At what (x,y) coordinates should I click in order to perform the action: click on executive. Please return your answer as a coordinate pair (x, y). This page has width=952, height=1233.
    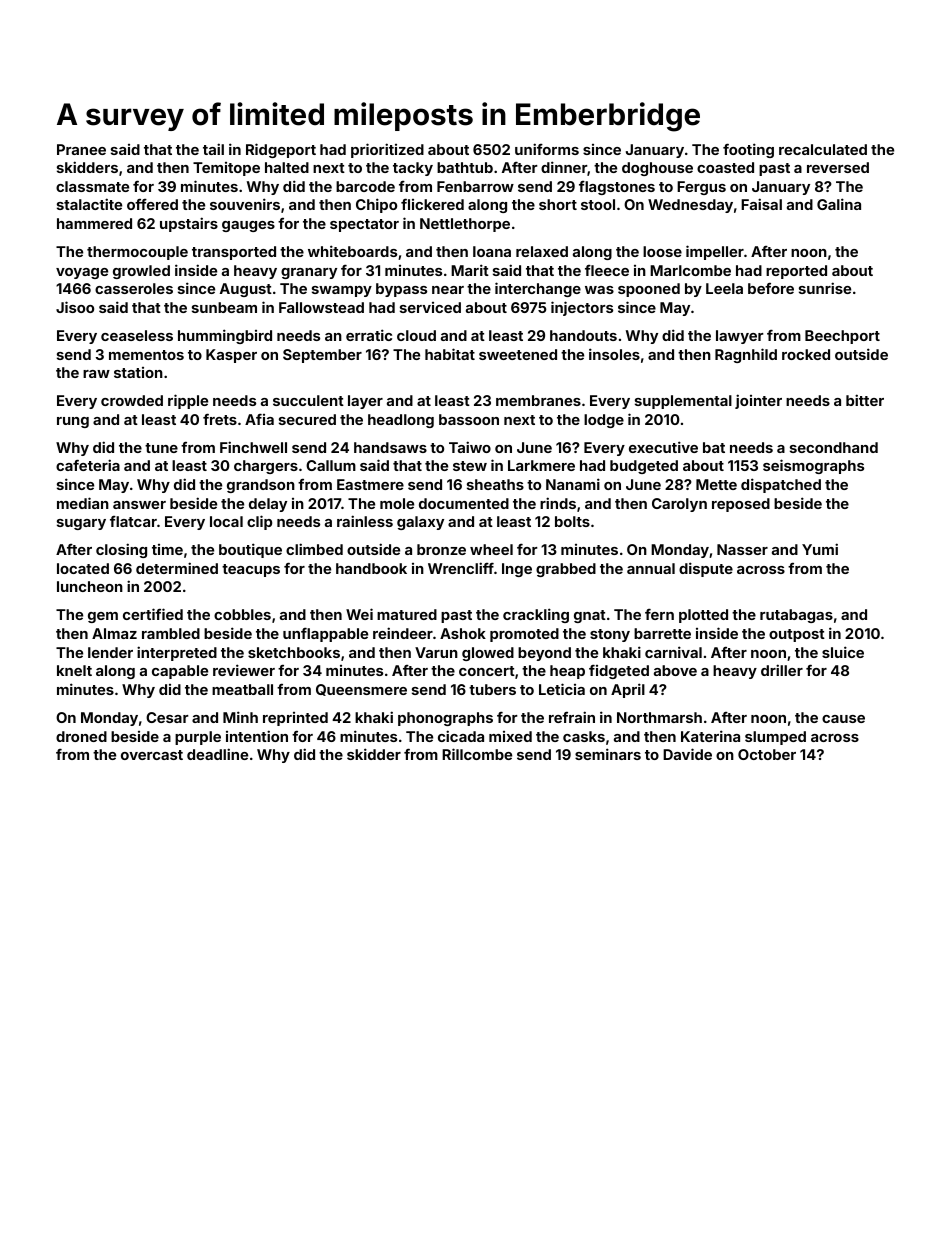
    Looking at the image, I should click on (663, 447).
